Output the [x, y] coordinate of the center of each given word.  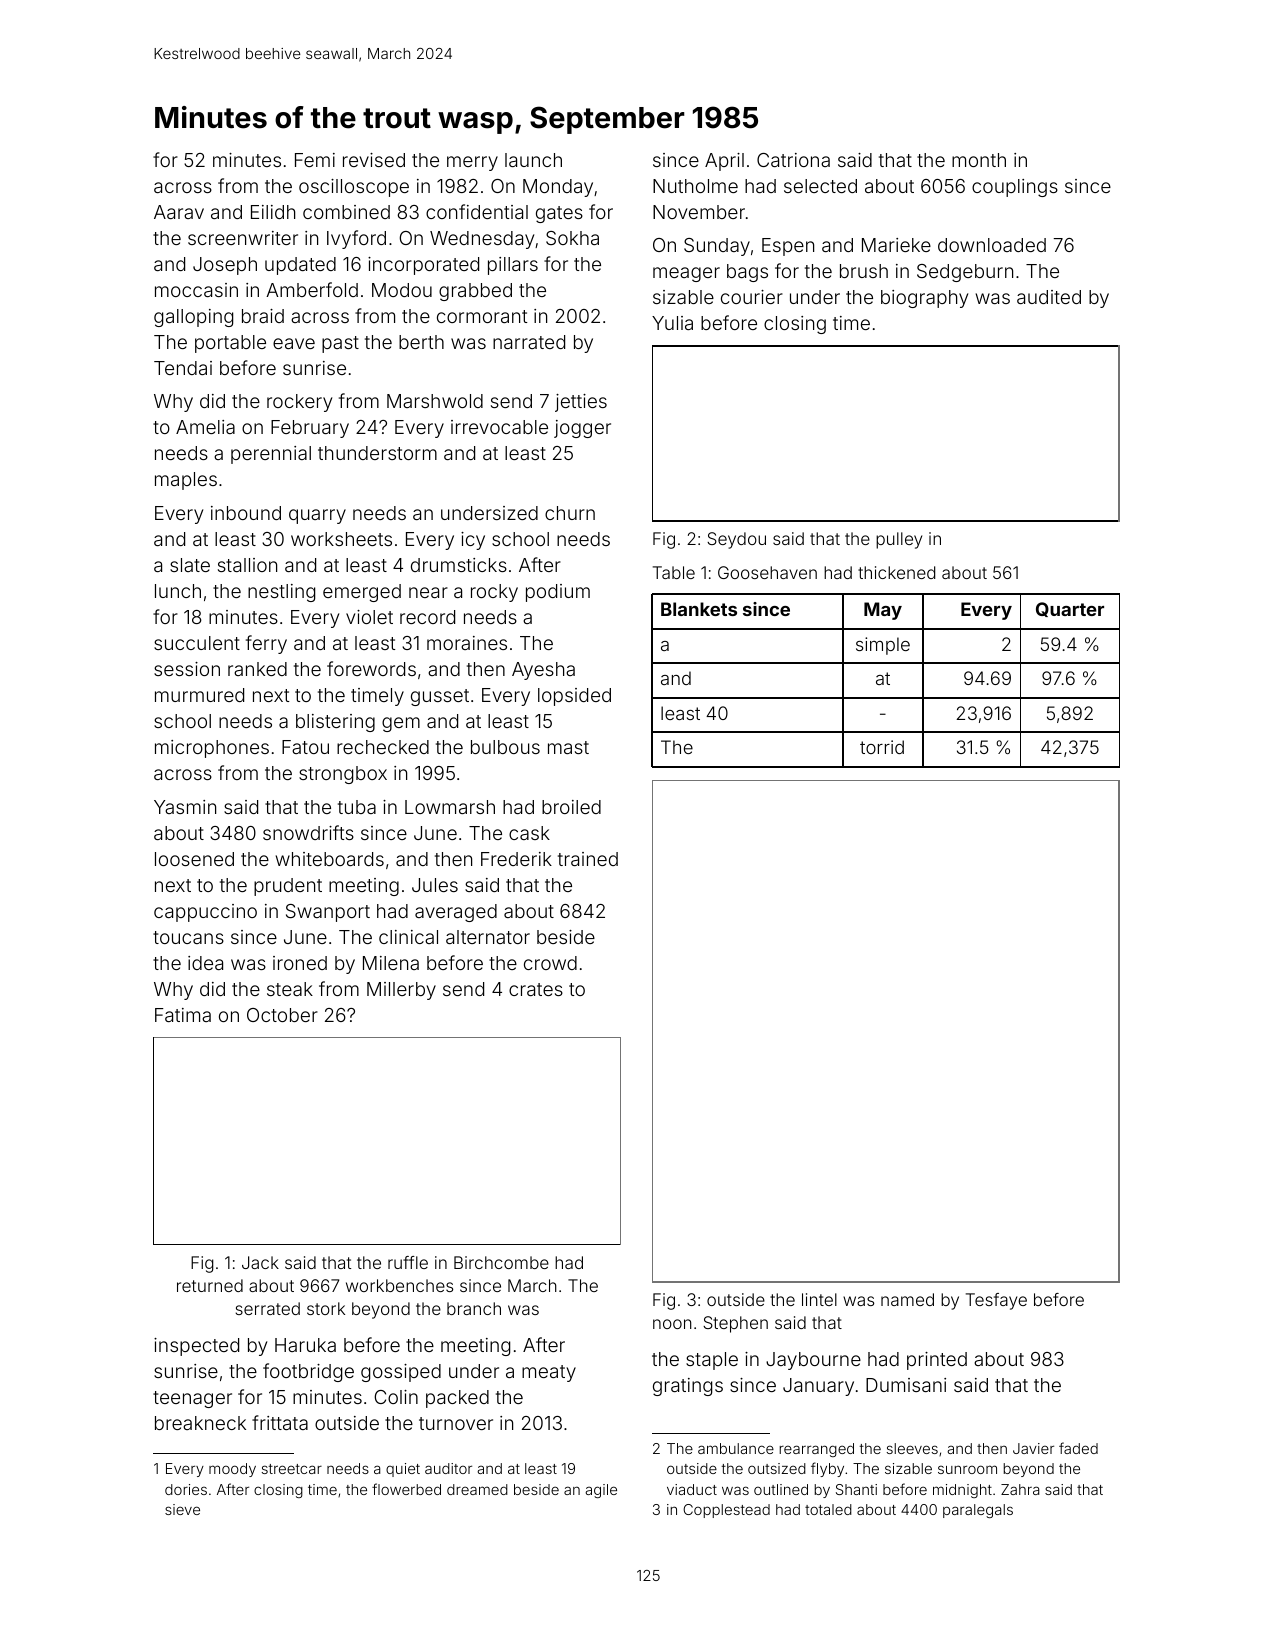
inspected [196, 1347]
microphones [212, 749]
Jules [435, 885]
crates [536, 989]
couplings [1015, 188]
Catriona [793, 160]
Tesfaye [996, 1301]
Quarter [1070, 609]
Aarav [179, 212]
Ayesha [543, 671]
